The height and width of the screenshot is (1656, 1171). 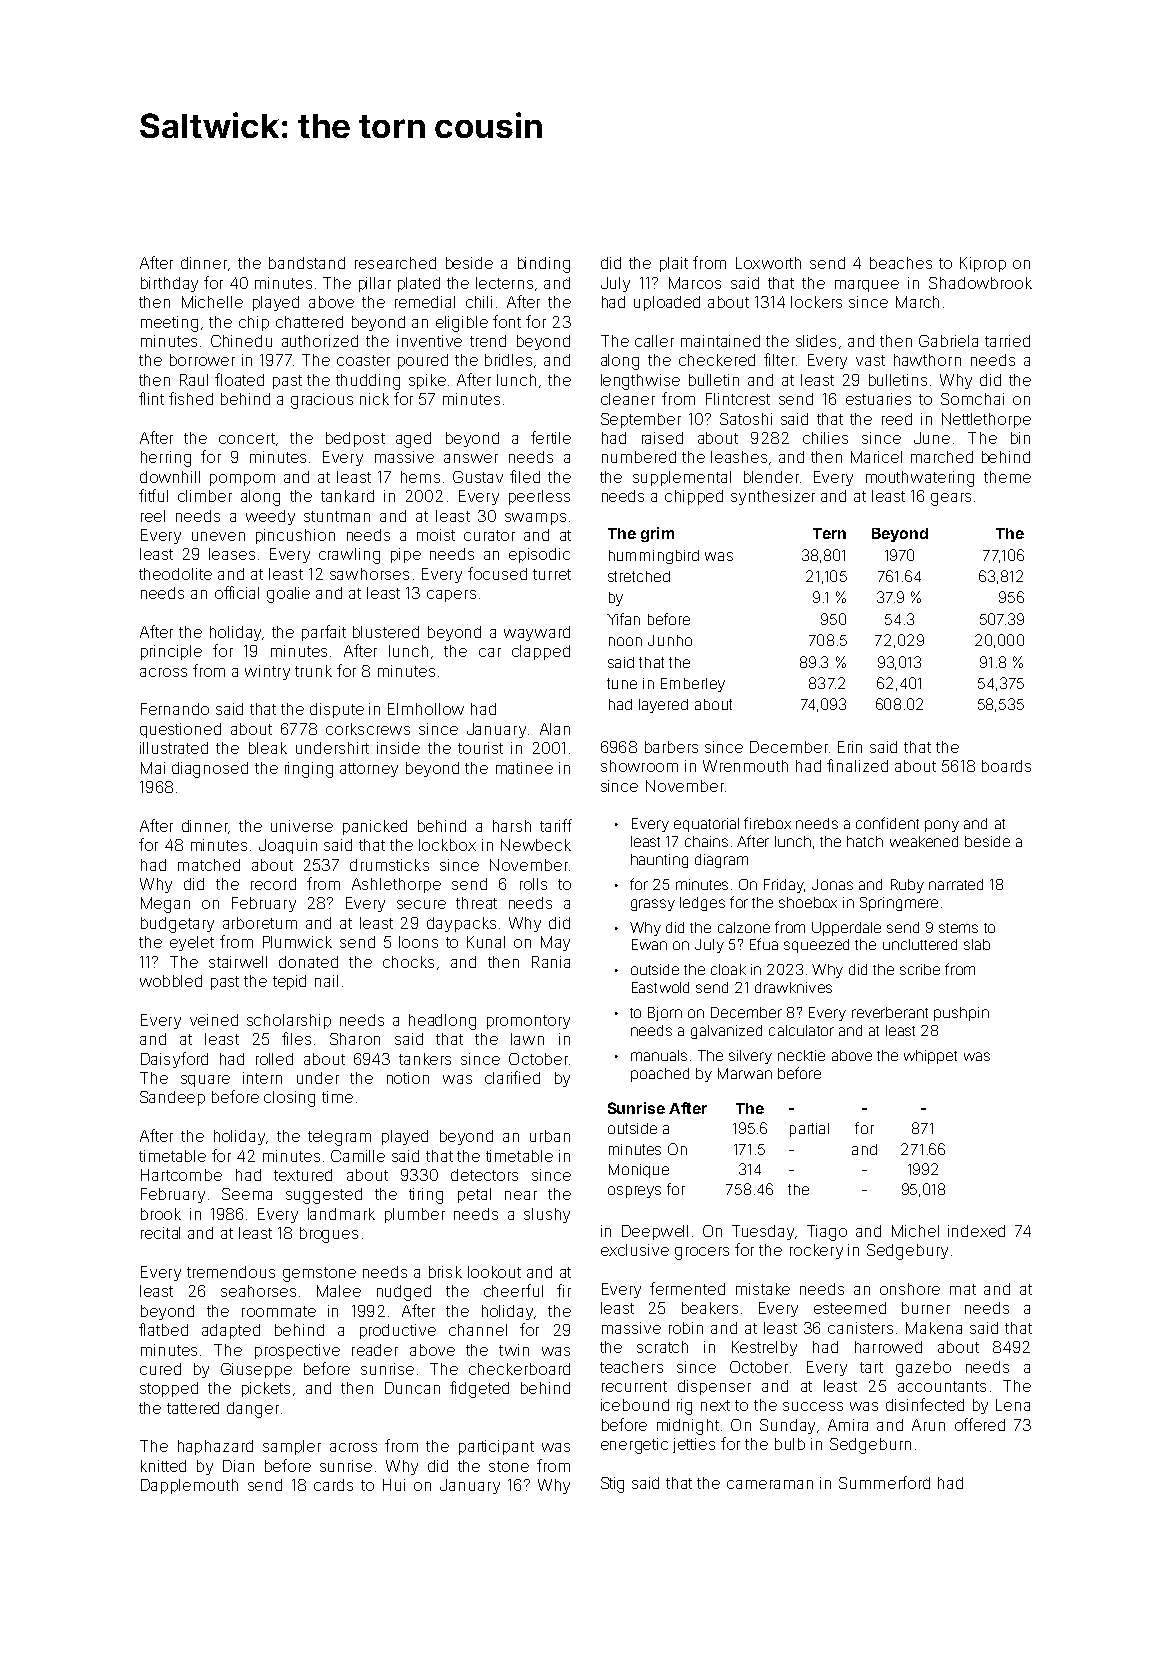 What do you see at coordinates (484, 1175) in the screenshot?
I see `detectors` at bounding box center [484, 1175].
